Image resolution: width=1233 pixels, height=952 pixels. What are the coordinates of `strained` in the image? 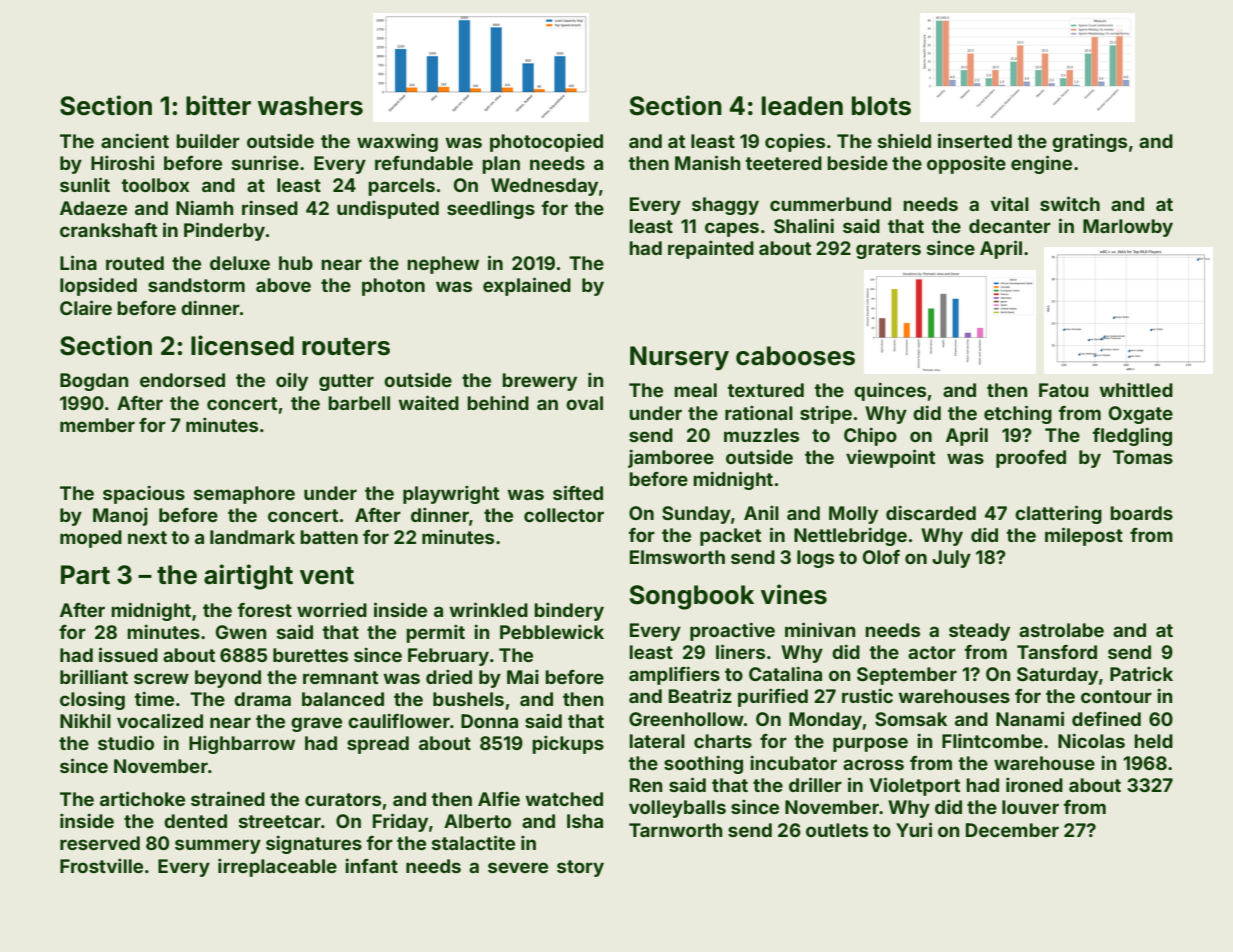 It's located at (228, 798).
